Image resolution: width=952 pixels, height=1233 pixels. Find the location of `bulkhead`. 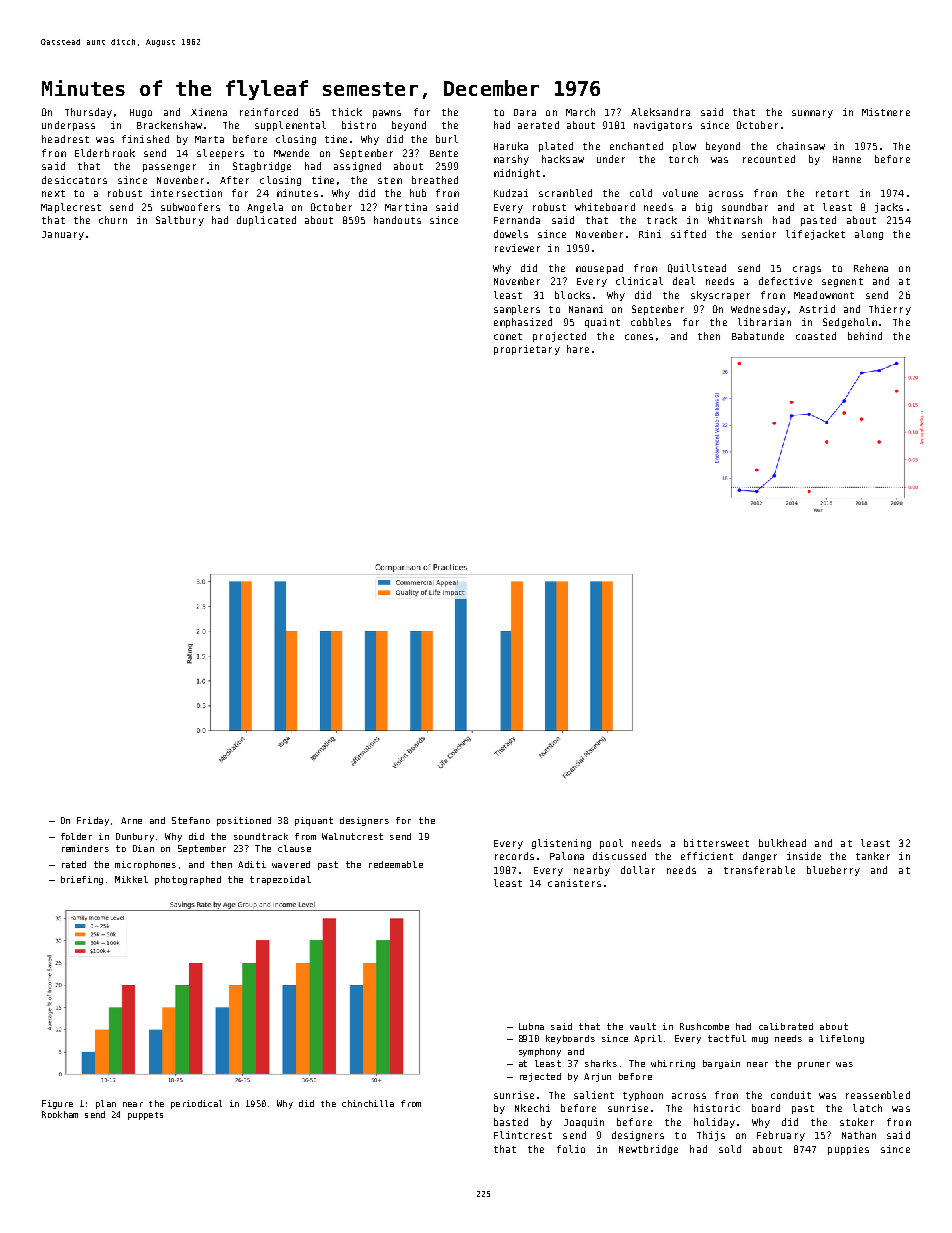

bulkhead is located at coordinates (782, 843).
